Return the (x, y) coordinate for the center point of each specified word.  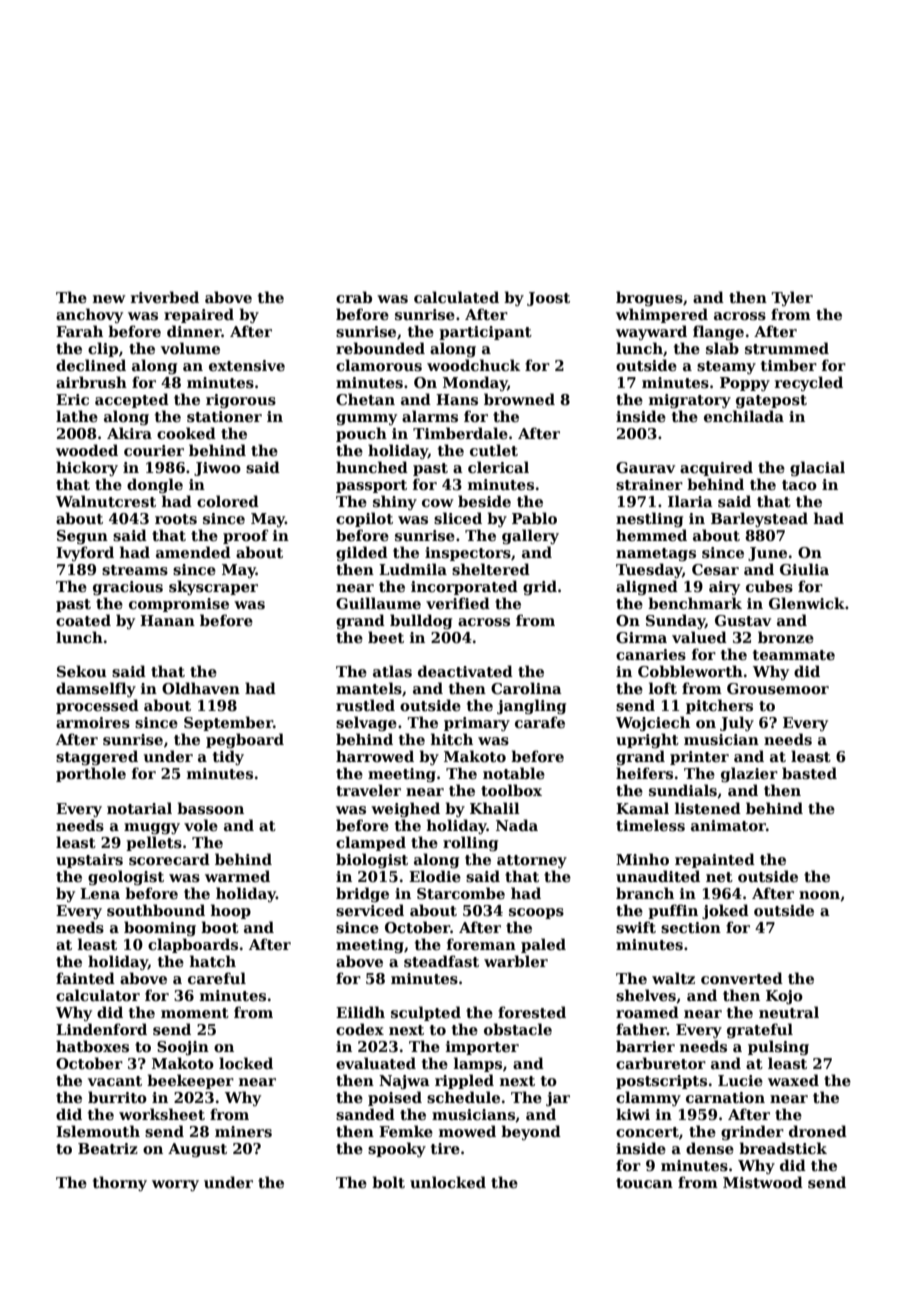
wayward (651, 332)
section (691, 927)
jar (558, 1099)
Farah (79, 331)
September (228, 723)
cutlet (494, 450)
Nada (517, 825)
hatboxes (92, 1046)
